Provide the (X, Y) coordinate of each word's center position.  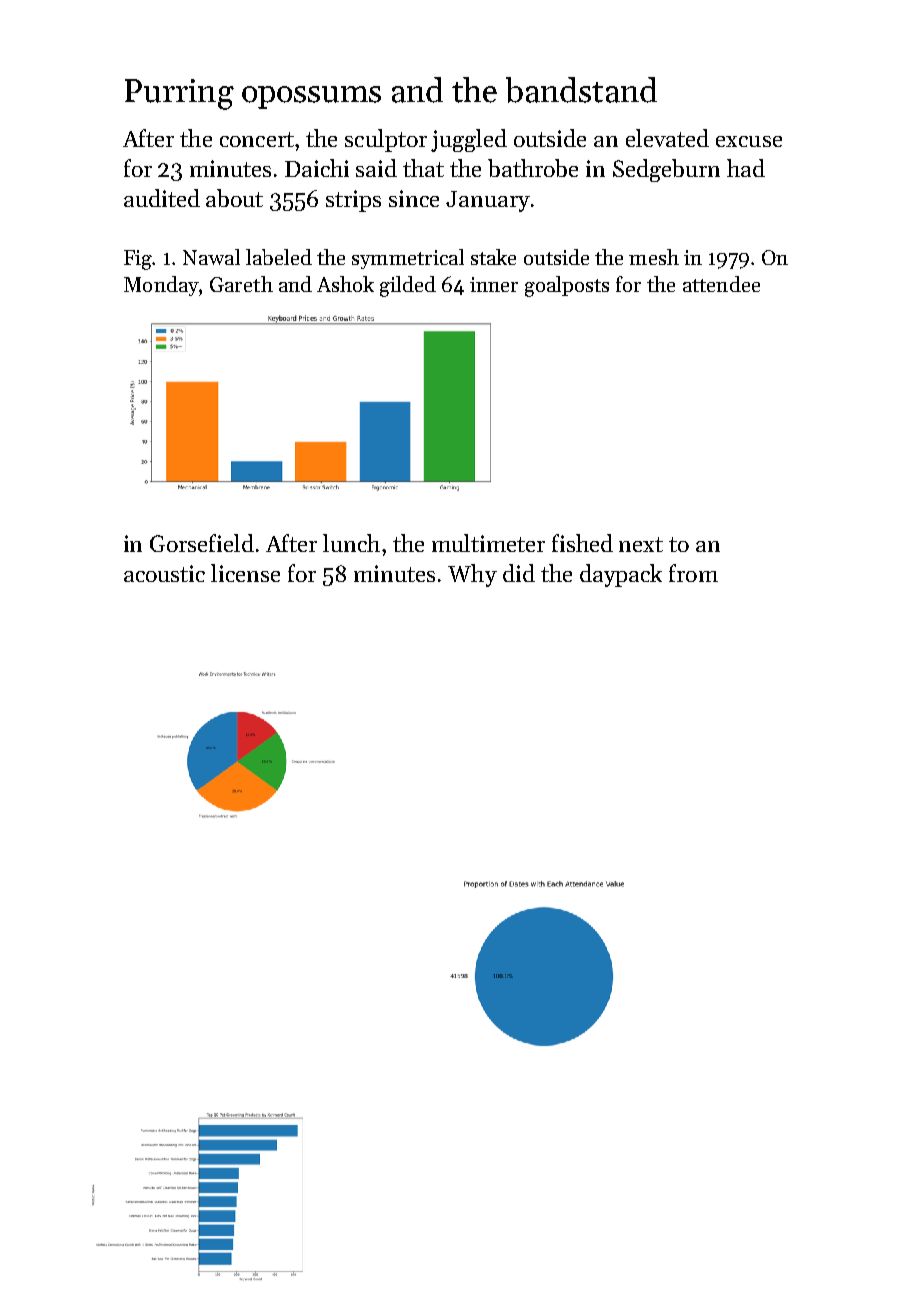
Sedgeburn (666, 170)
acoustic (164, 573)
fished (582, 543)
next (641, 544)
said (376, 168)
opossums (311, 97)
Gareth (241, 284)
